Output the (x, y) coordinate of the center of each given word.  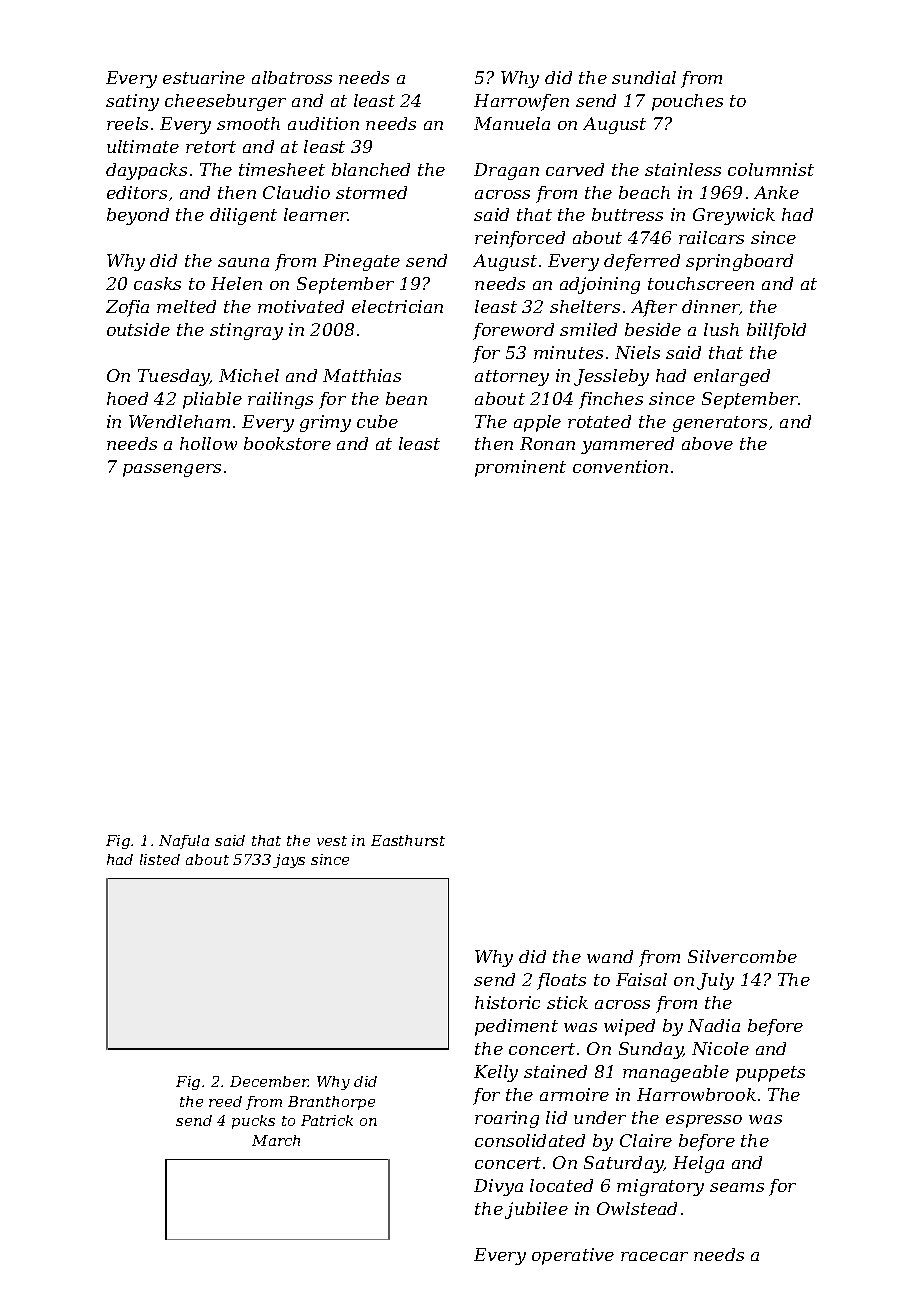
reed (225, 1101)
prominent (520, 468)
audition (323, 123)
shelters (585, 306)
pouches (687, 102)
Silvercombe (742, 956)
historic (507, 1002)
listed (160, 859)
